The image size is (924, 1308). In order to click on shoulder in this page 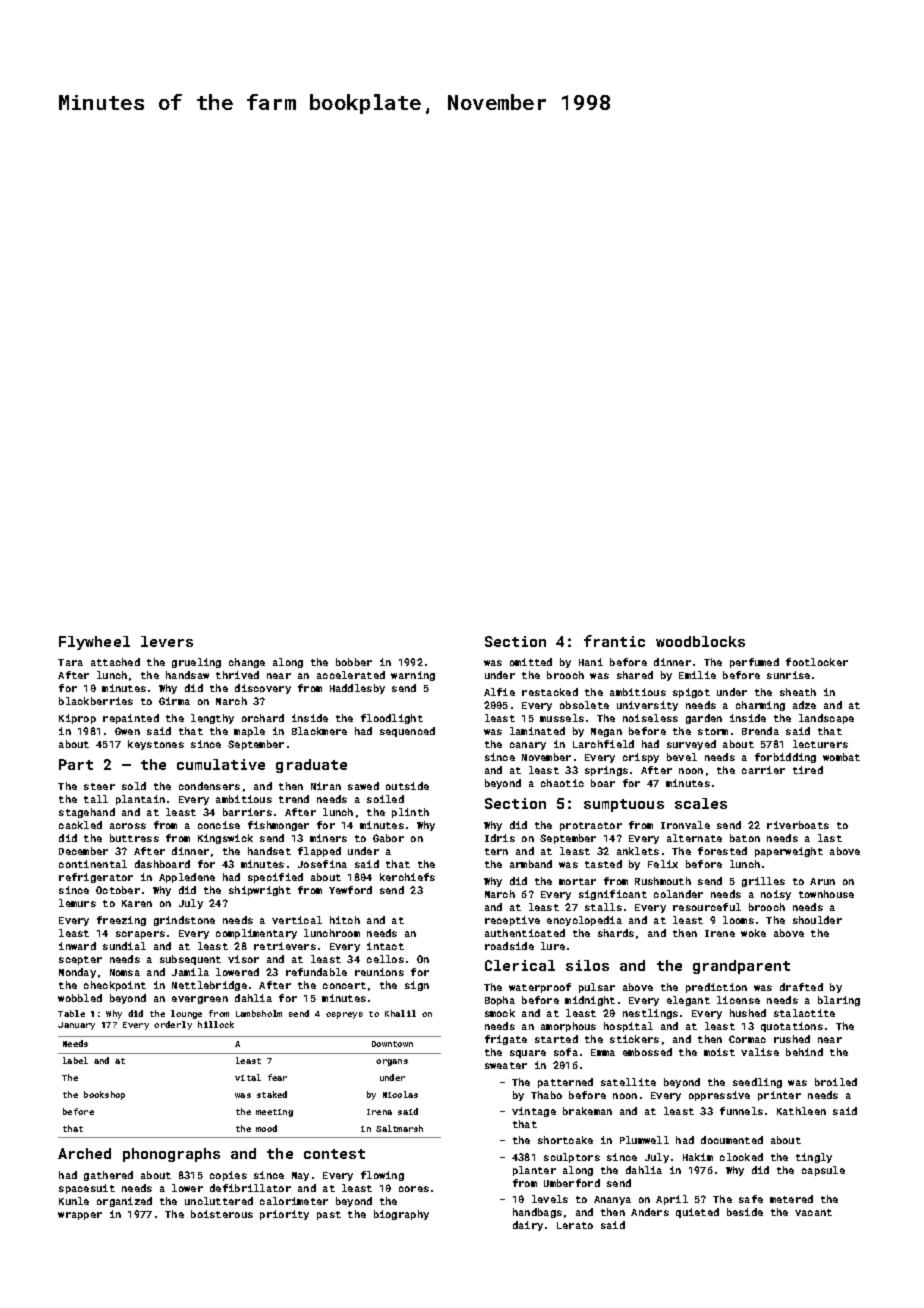, I will do `click(817, 920)`.
